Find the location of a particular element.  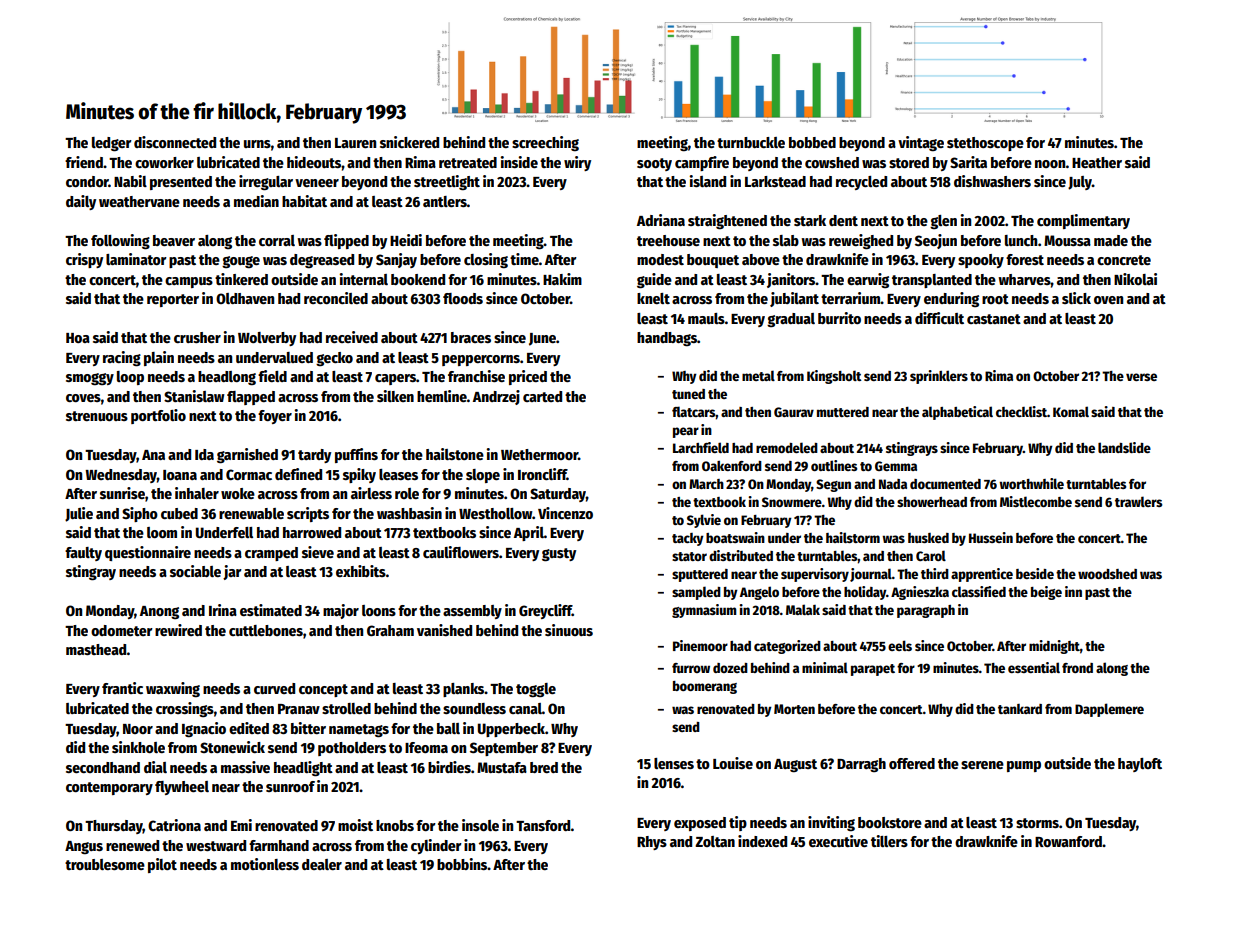

concrete is located at coordinates (1124, 260).
